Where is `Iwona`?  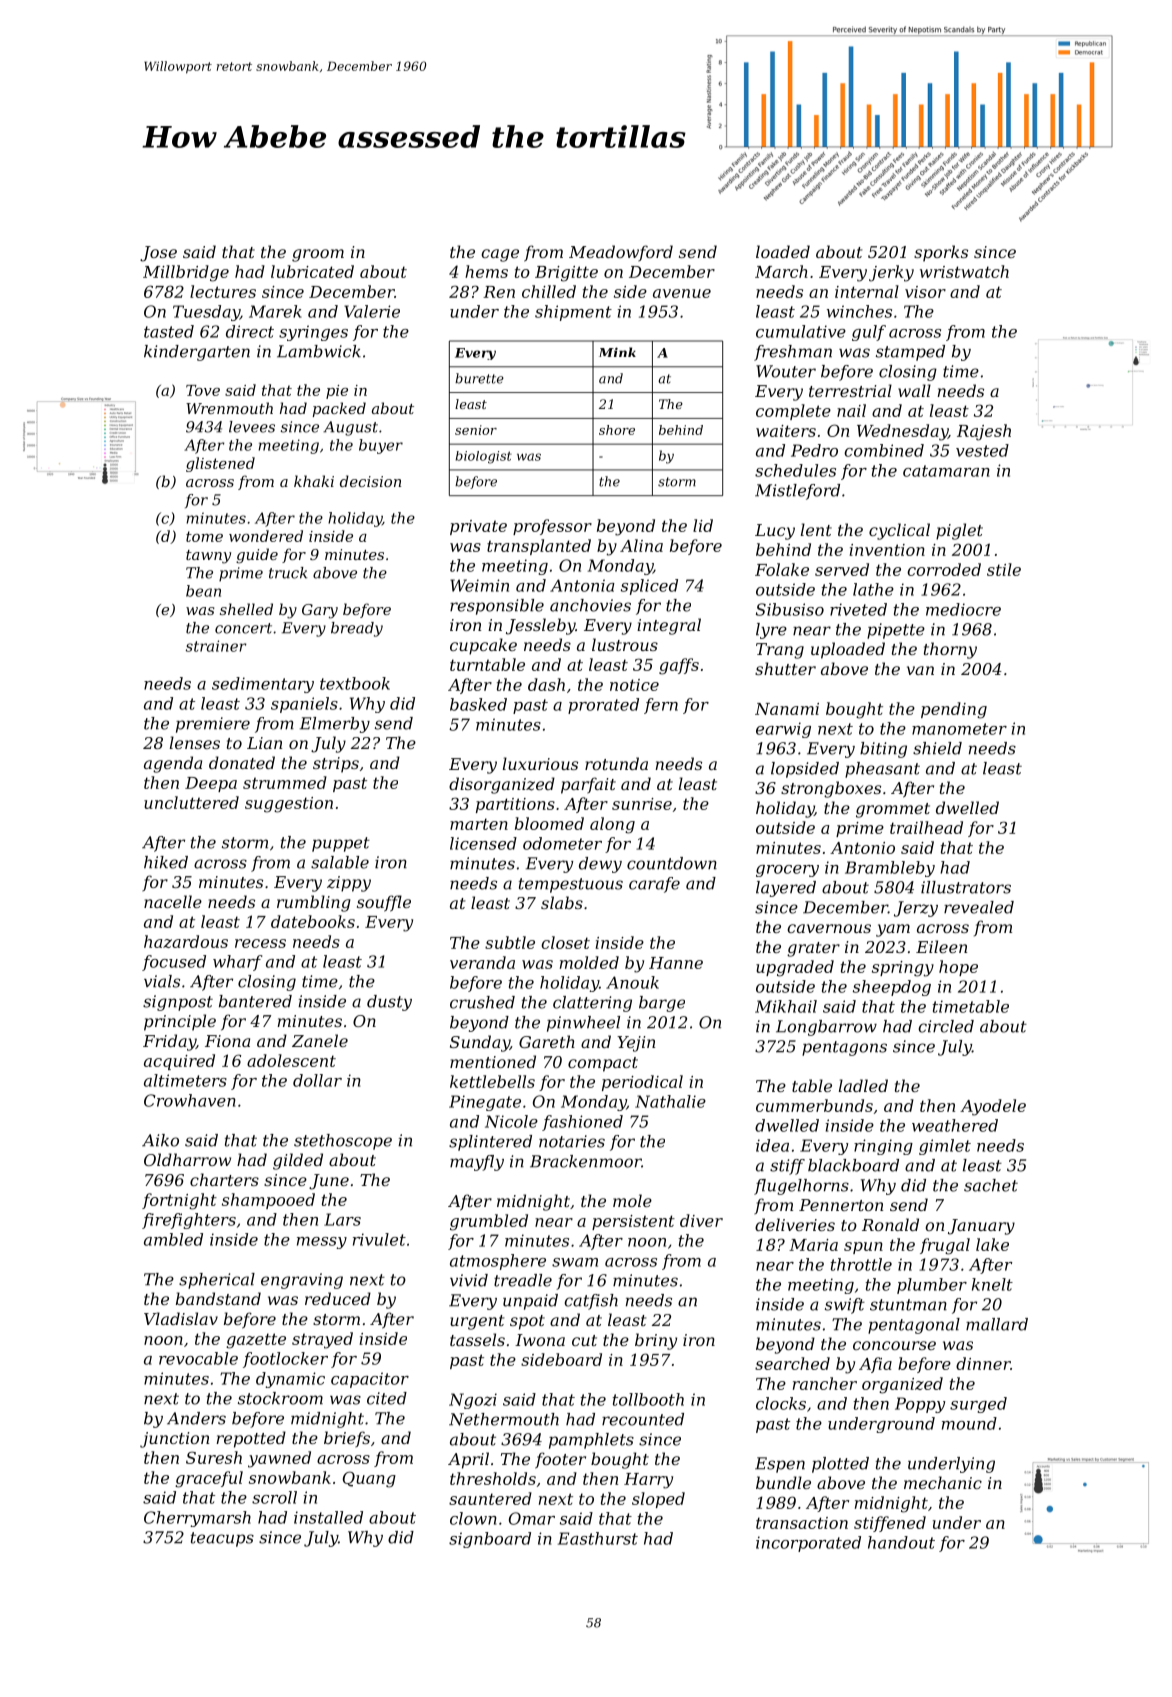 Iwona is located at coordinates (540, 1340).
